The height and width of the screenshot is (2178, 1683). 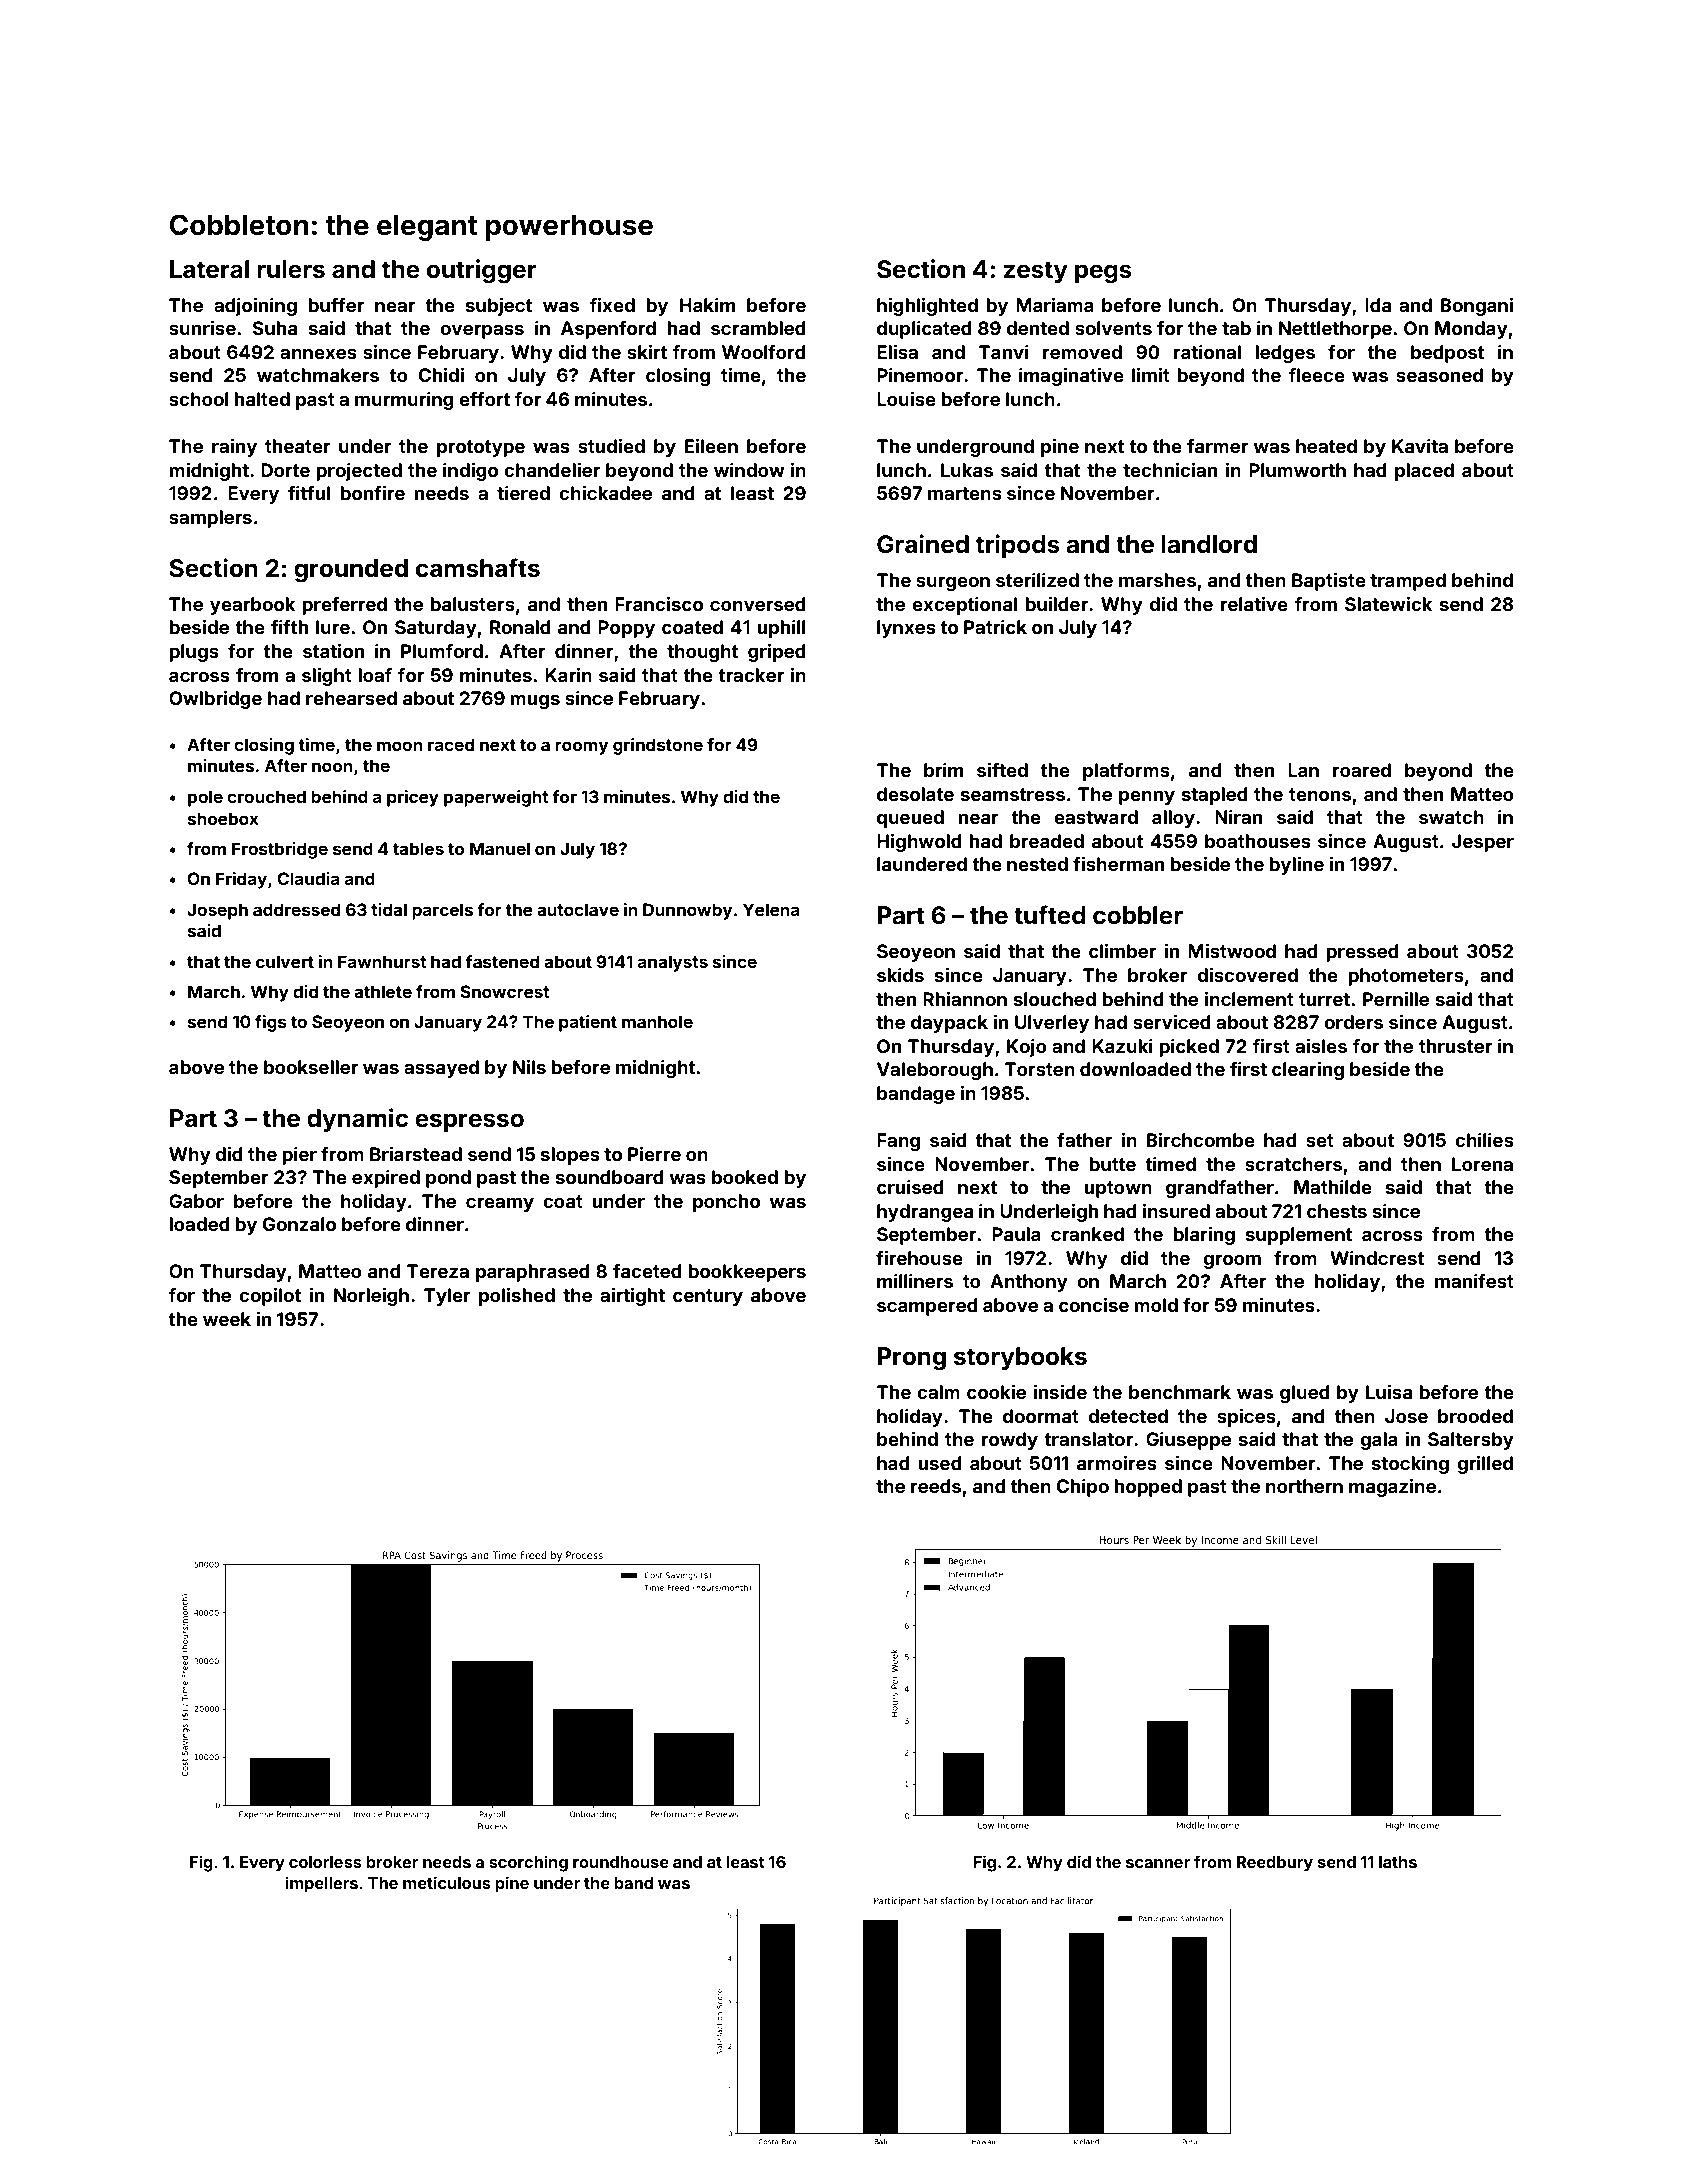 What do you see at coordinates (943, 770) in the screenshot?
I see `brim` at bounding box center [943, 770].
